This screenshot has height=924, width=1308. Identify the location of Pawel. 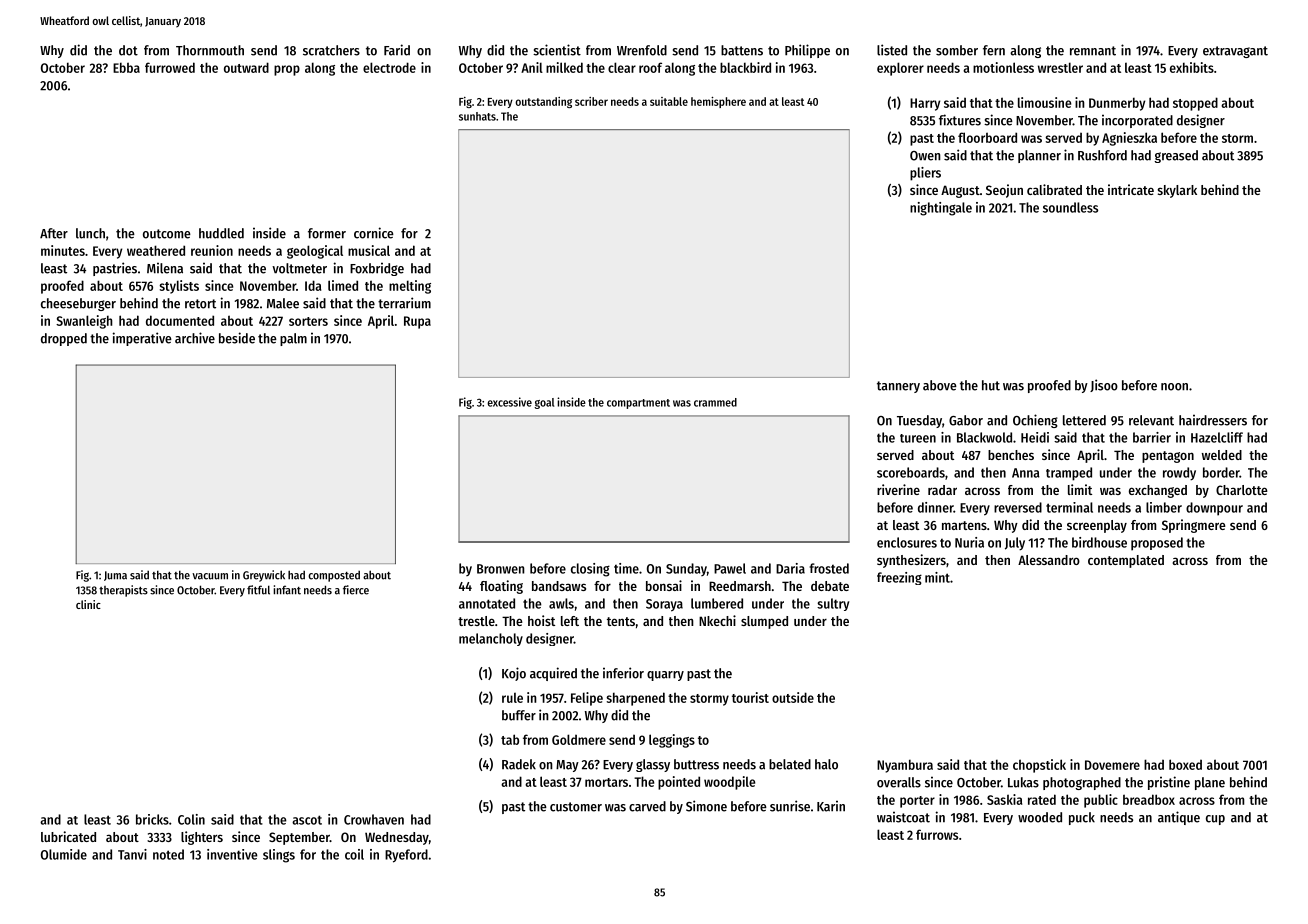
(730, 568).
